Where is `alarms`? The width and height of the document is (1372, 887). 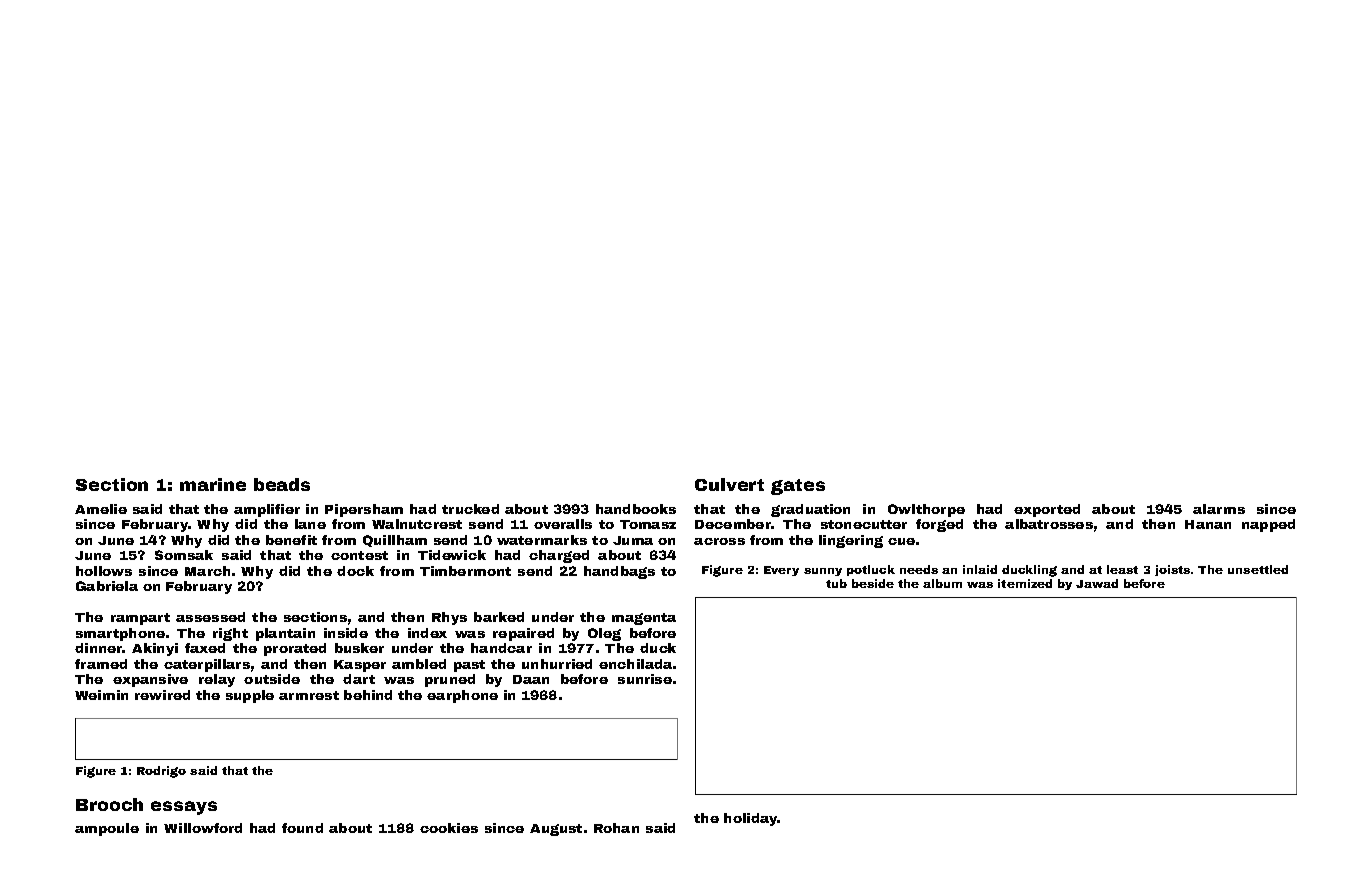 alarms is located at coordinates (1219, 509).
